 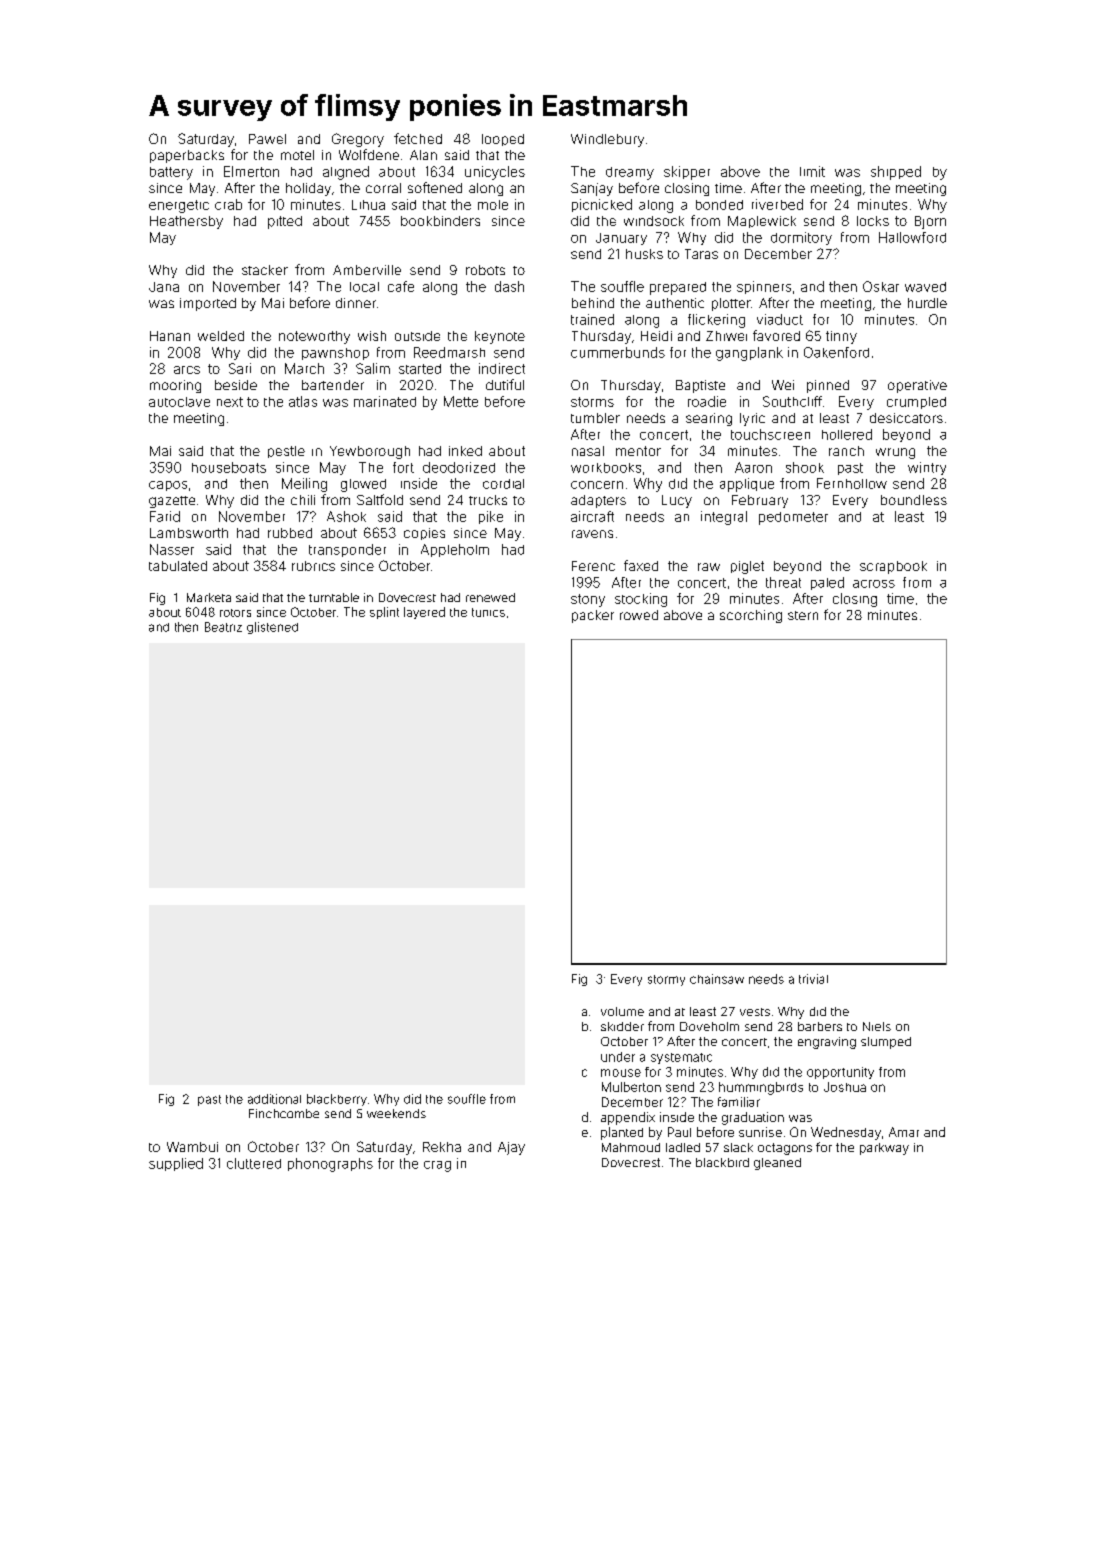 What do you see at coordinates (639, 615) in the image?
I see `rowed` at bounding box center [639, 615].
